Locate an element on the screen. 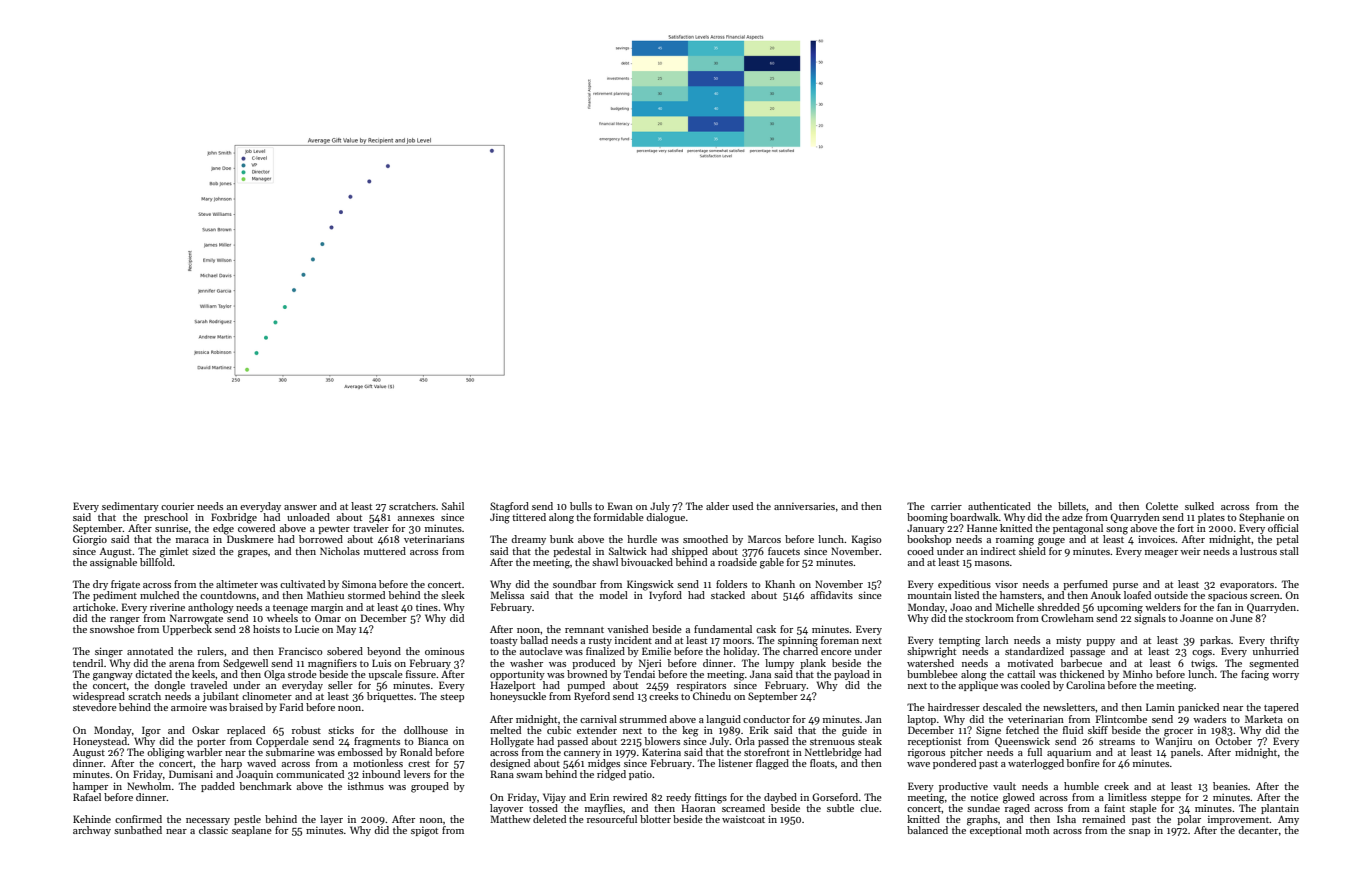  booming is located at coordinates (927, 518).
